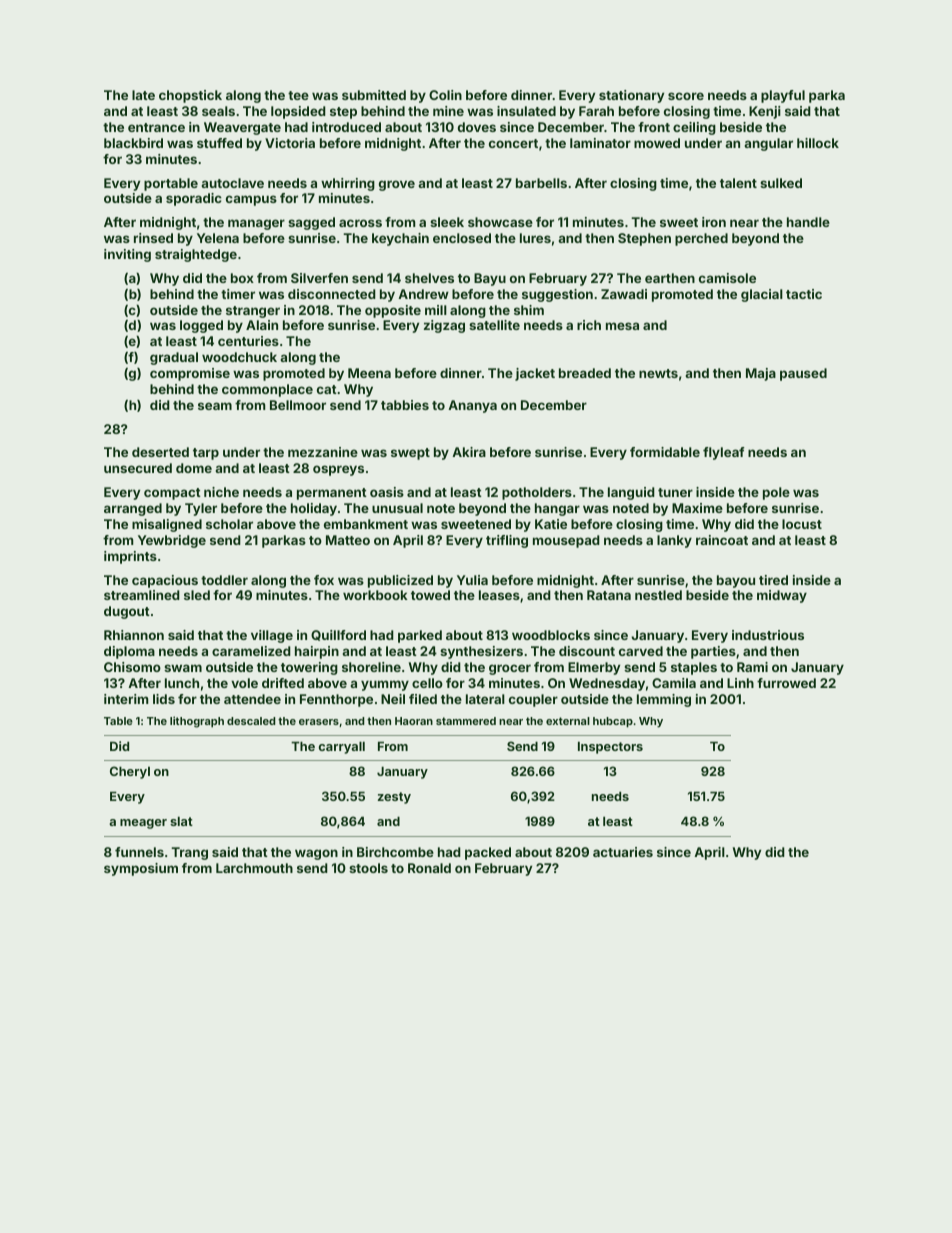 The height and width of the document is (1233, 952). Describe the element at coordinates (190, 96) in the document. I see `chopstick` at that location.
